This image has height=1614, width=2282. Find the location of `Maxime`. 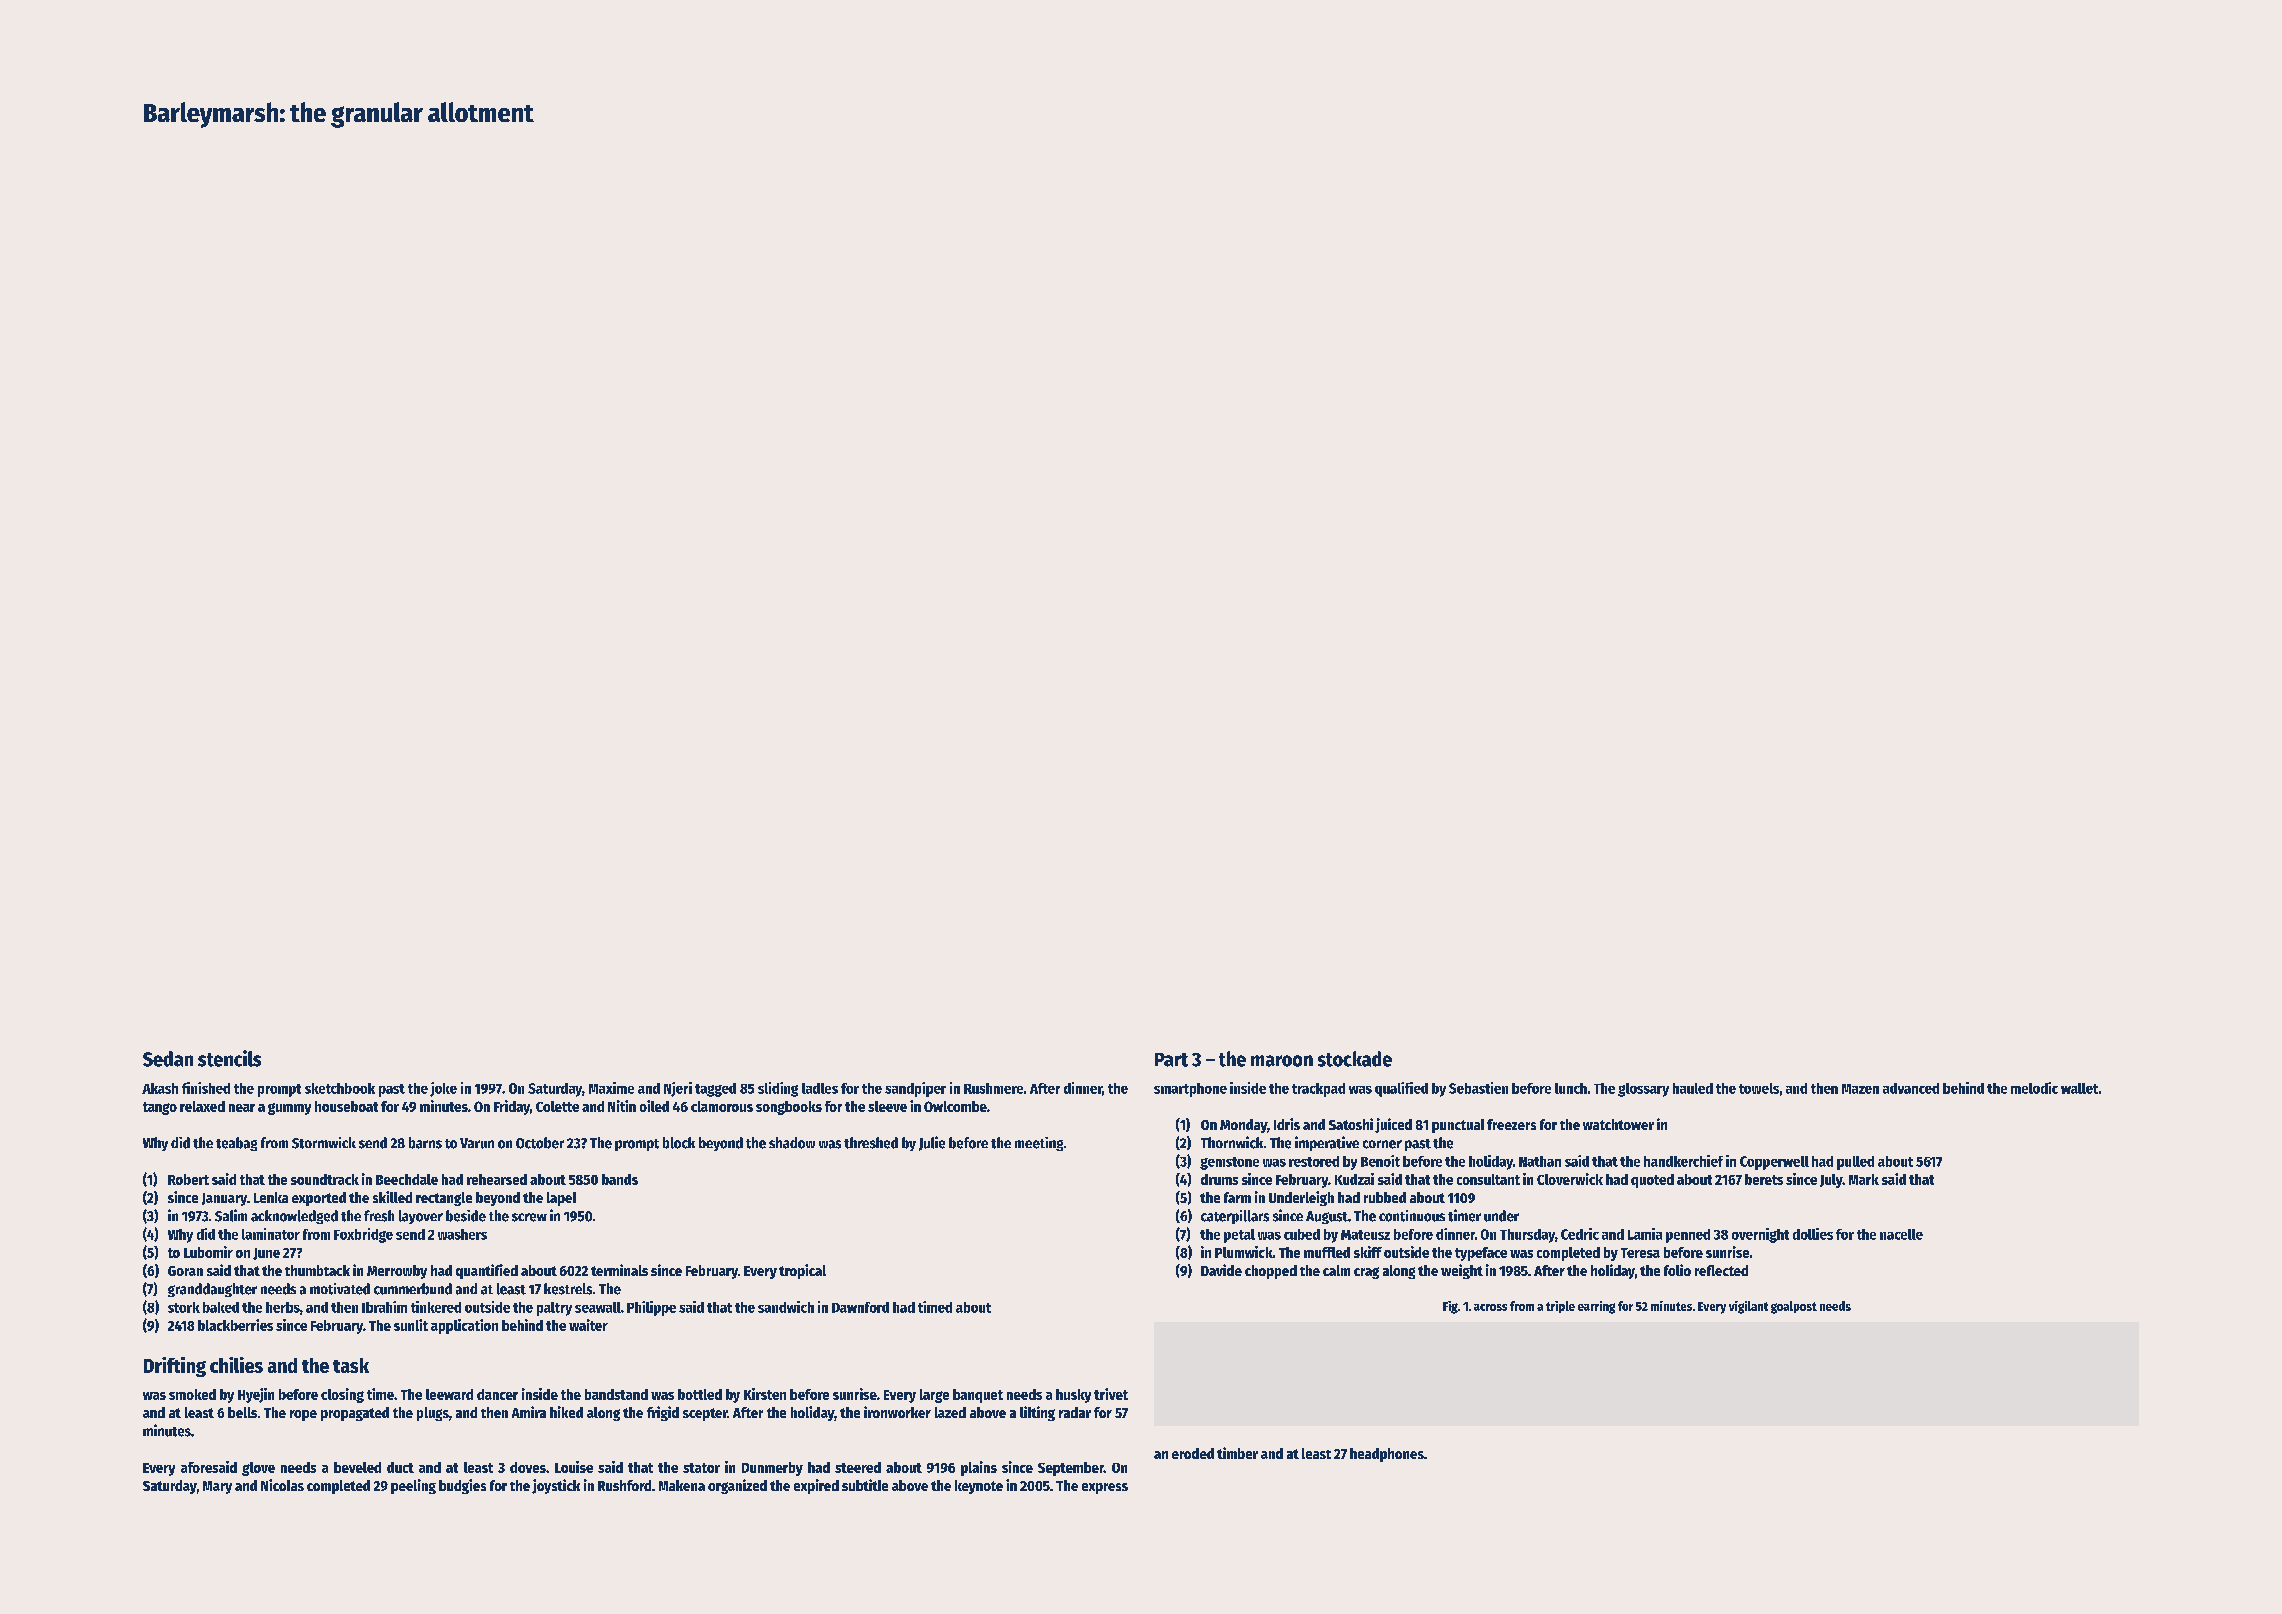

Maxime is located at coordinates (611, 1088).
